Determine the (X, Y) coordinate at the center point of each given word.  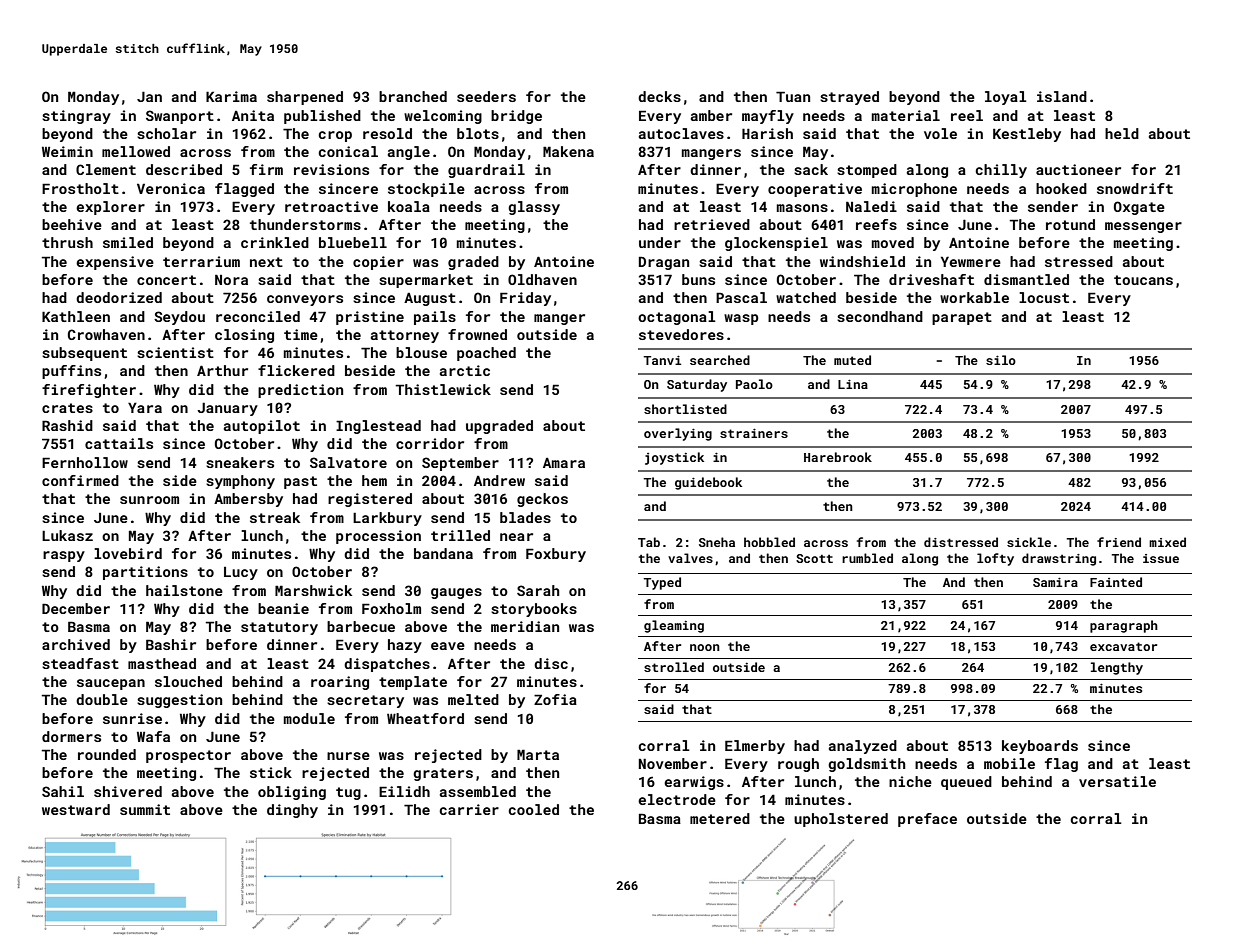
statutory (279, 628)
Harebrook (838, 457)
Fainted (1116, 582)
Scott (814, 558)
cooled (533, 809)
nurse (348, 756)
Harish (767, 133)
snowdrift (1135, 188)
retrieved (712, 224)
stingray (76, 117)
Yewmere (971, 261)
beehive (72, 224)
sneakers (240, 462)
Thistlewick (443, 389)
